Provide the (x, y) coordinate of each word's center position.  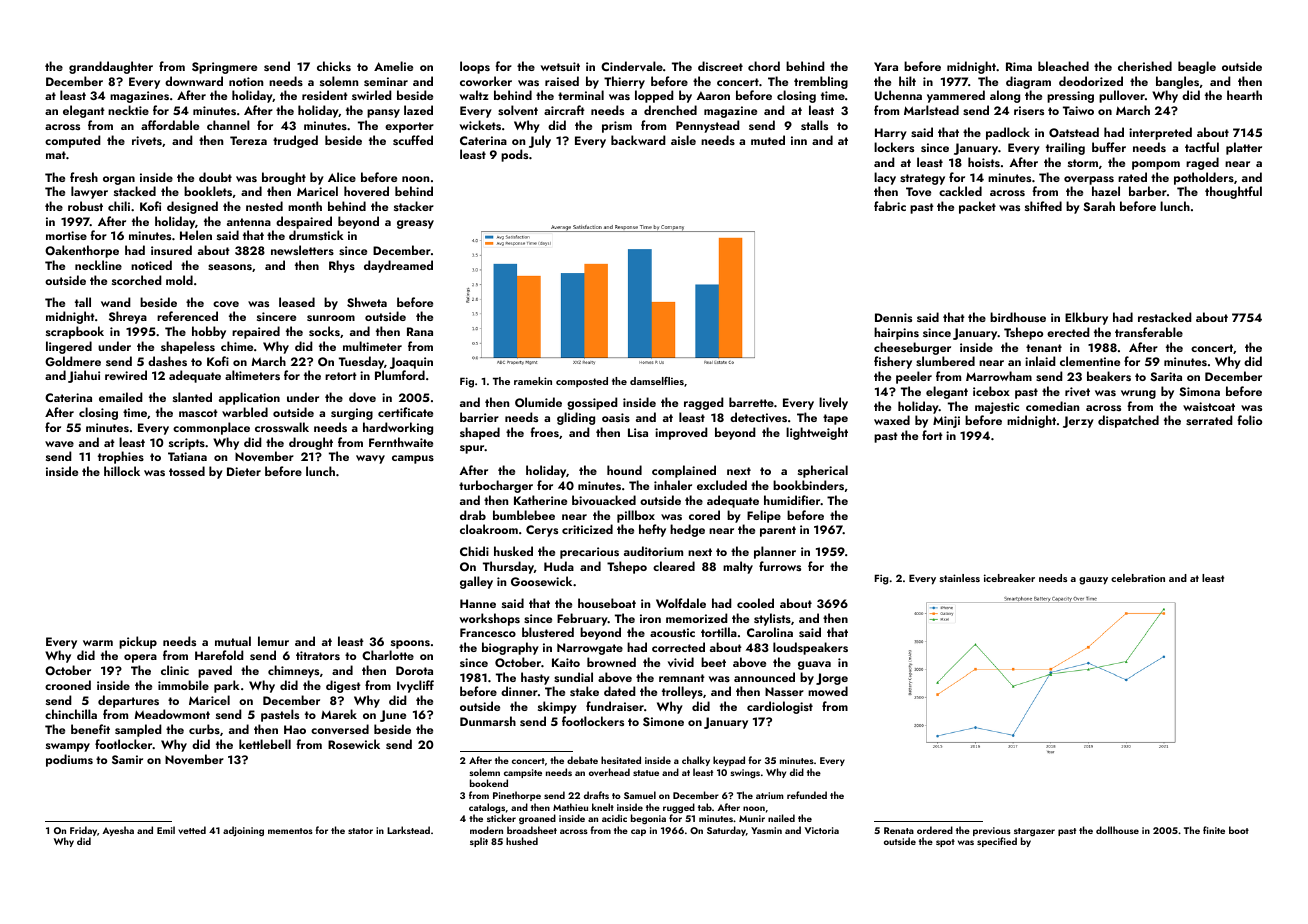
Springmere (224, 68)
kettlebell (265, 744)
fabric (890, 206)
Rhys (342, 266)
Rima (1019, 66)
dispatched (1128, 421)
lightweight (817, 433)
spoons (410, 644)
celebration (1138, 578)
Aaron (713, 95)
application (249, 398)
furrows (780, 566)
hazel (1106, 191)
